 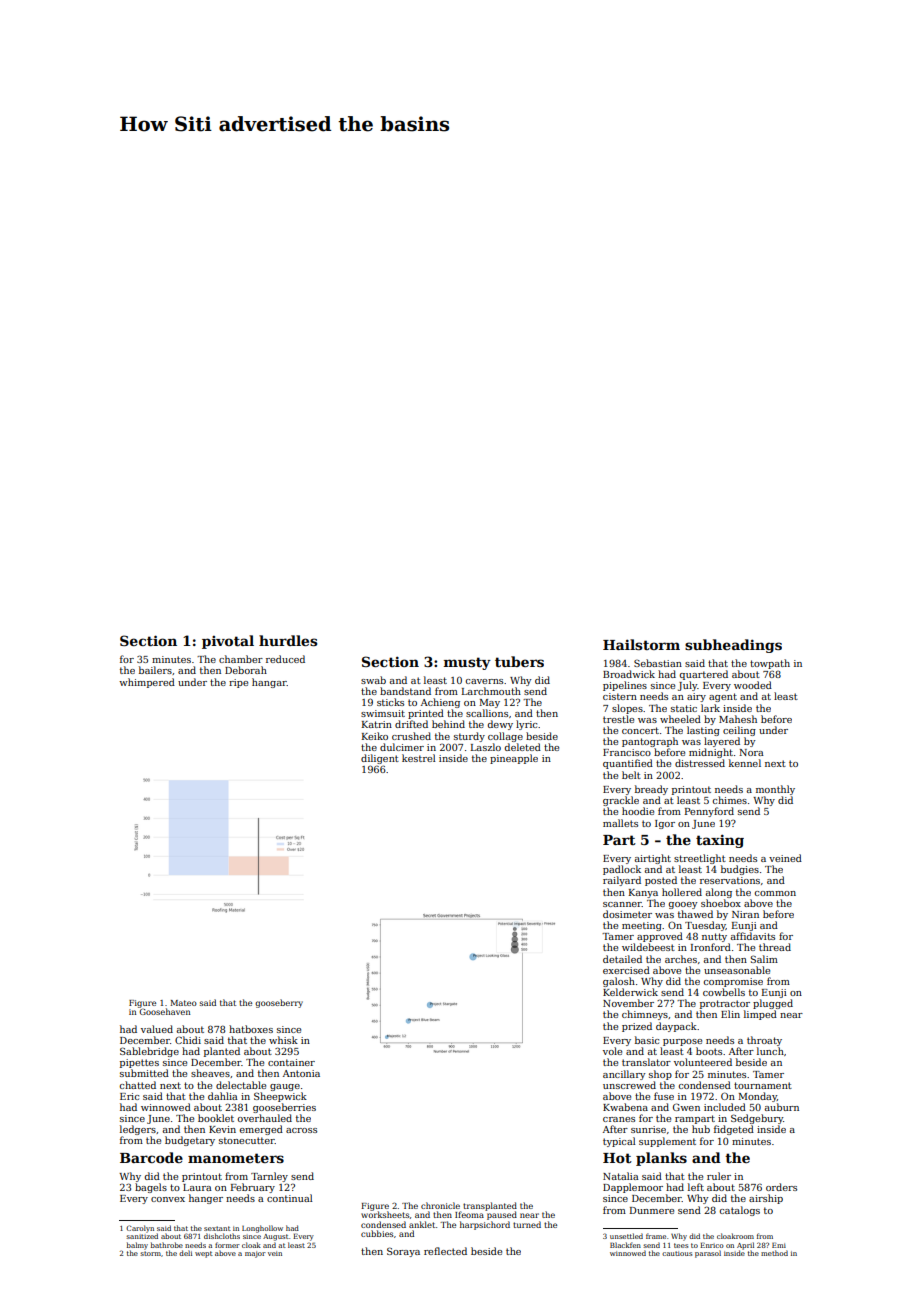 I want to click on sextant, so click(x=217, y=1228).
